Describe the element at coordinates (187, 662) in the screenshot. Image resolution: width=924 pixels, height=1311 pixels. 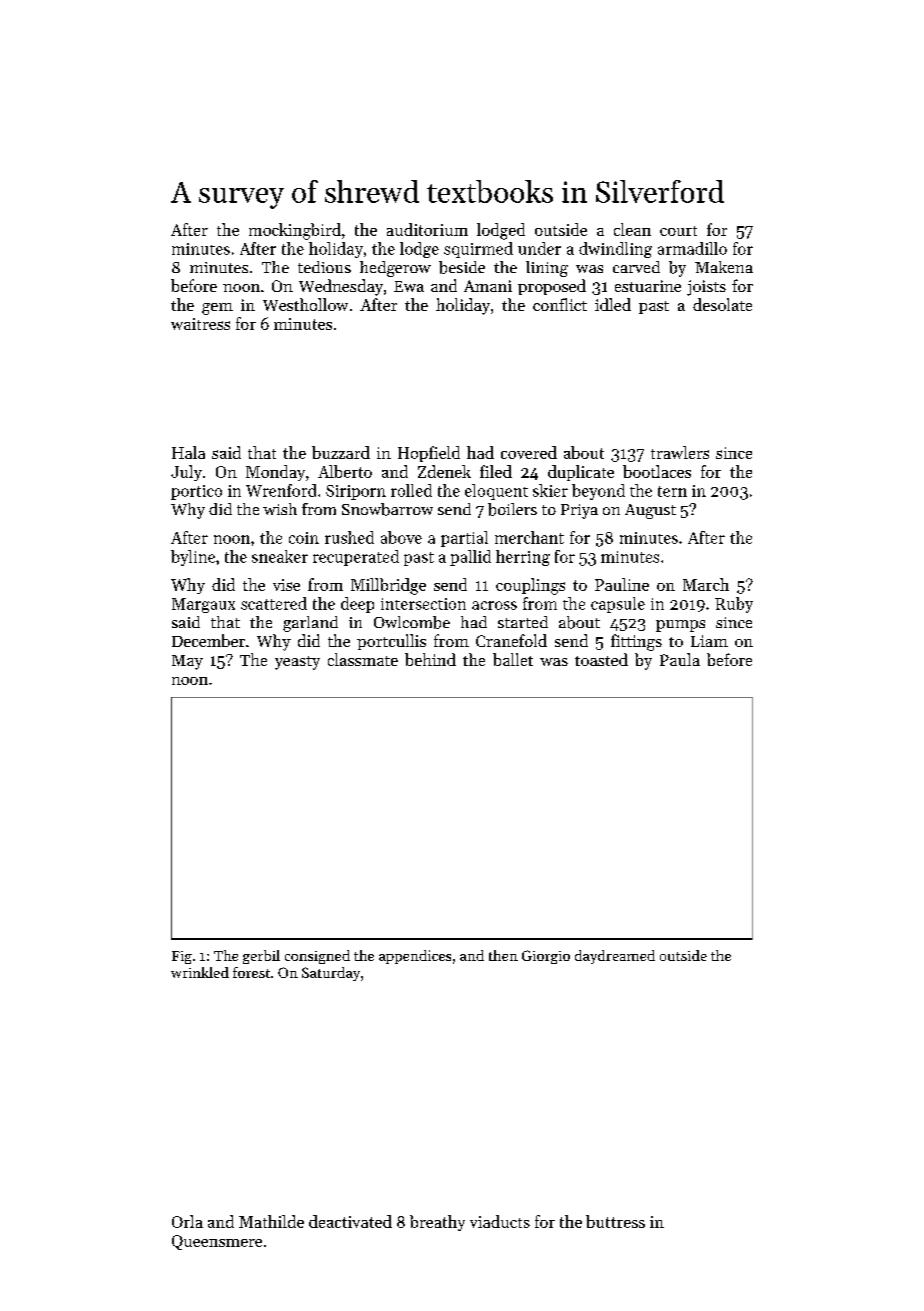
I see `May` at that location.
